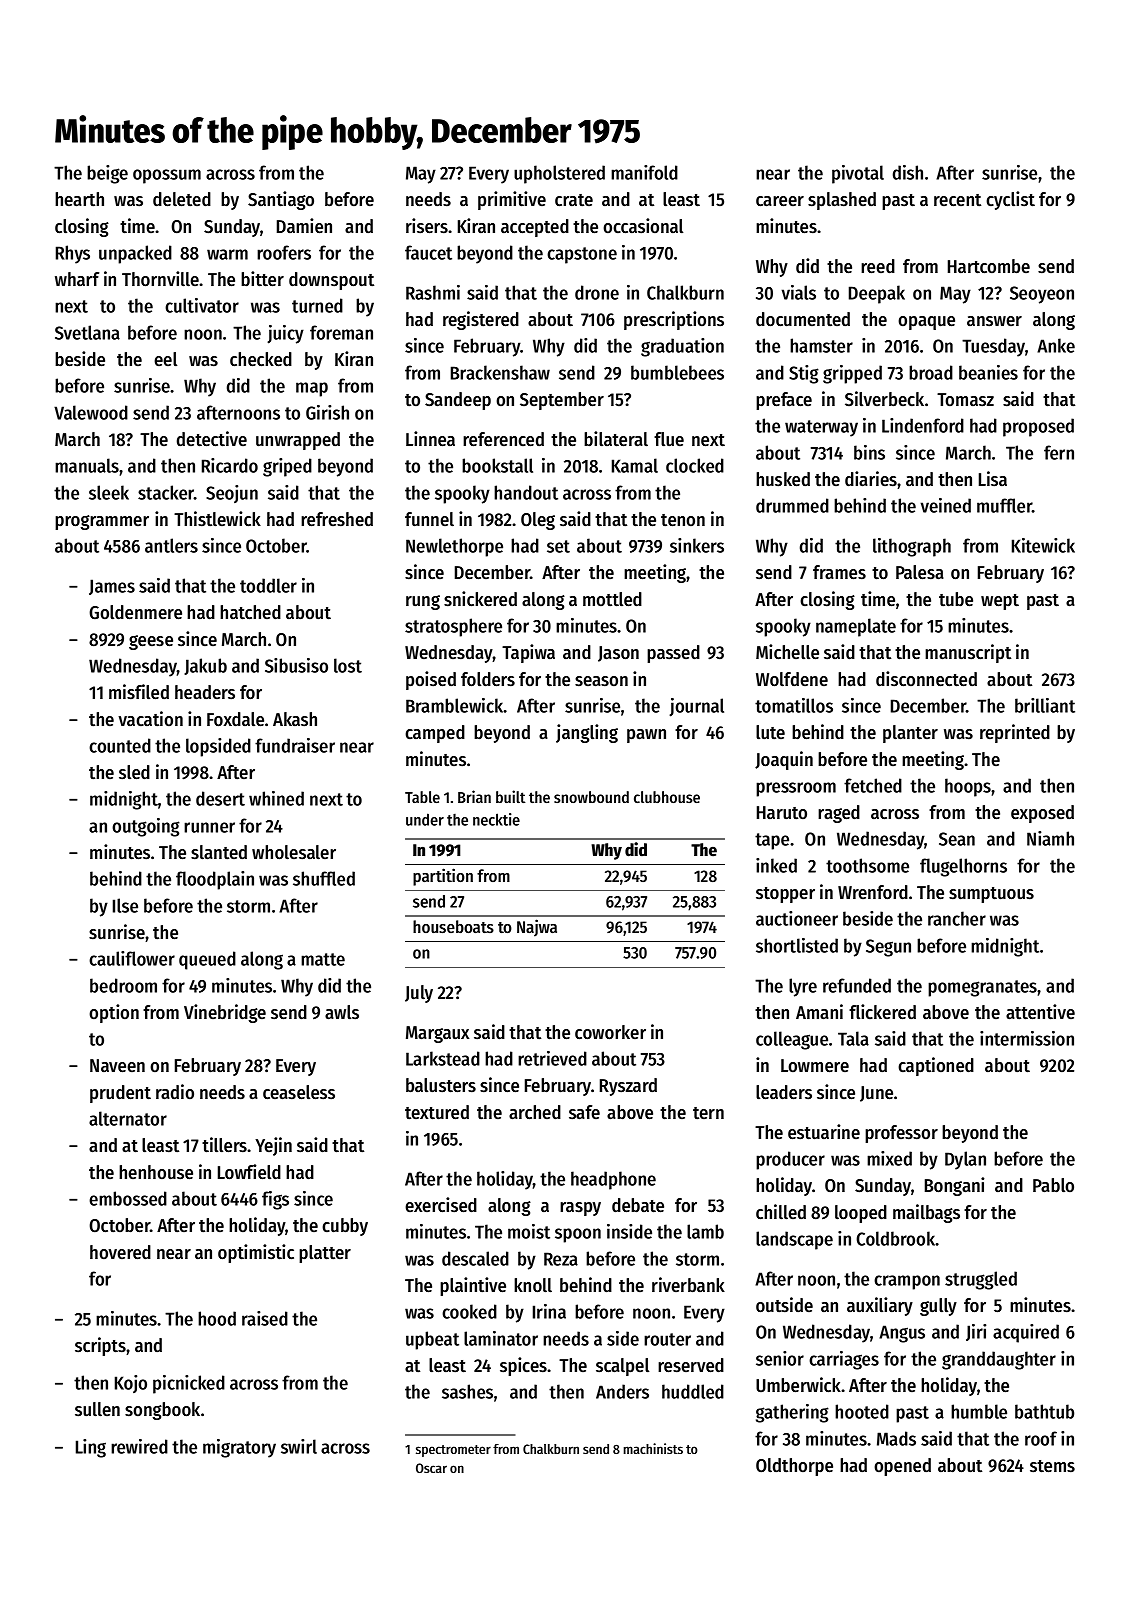 The width and height of the image is (1130, 1598). I want to click on colleague, so click(792, 1040).
